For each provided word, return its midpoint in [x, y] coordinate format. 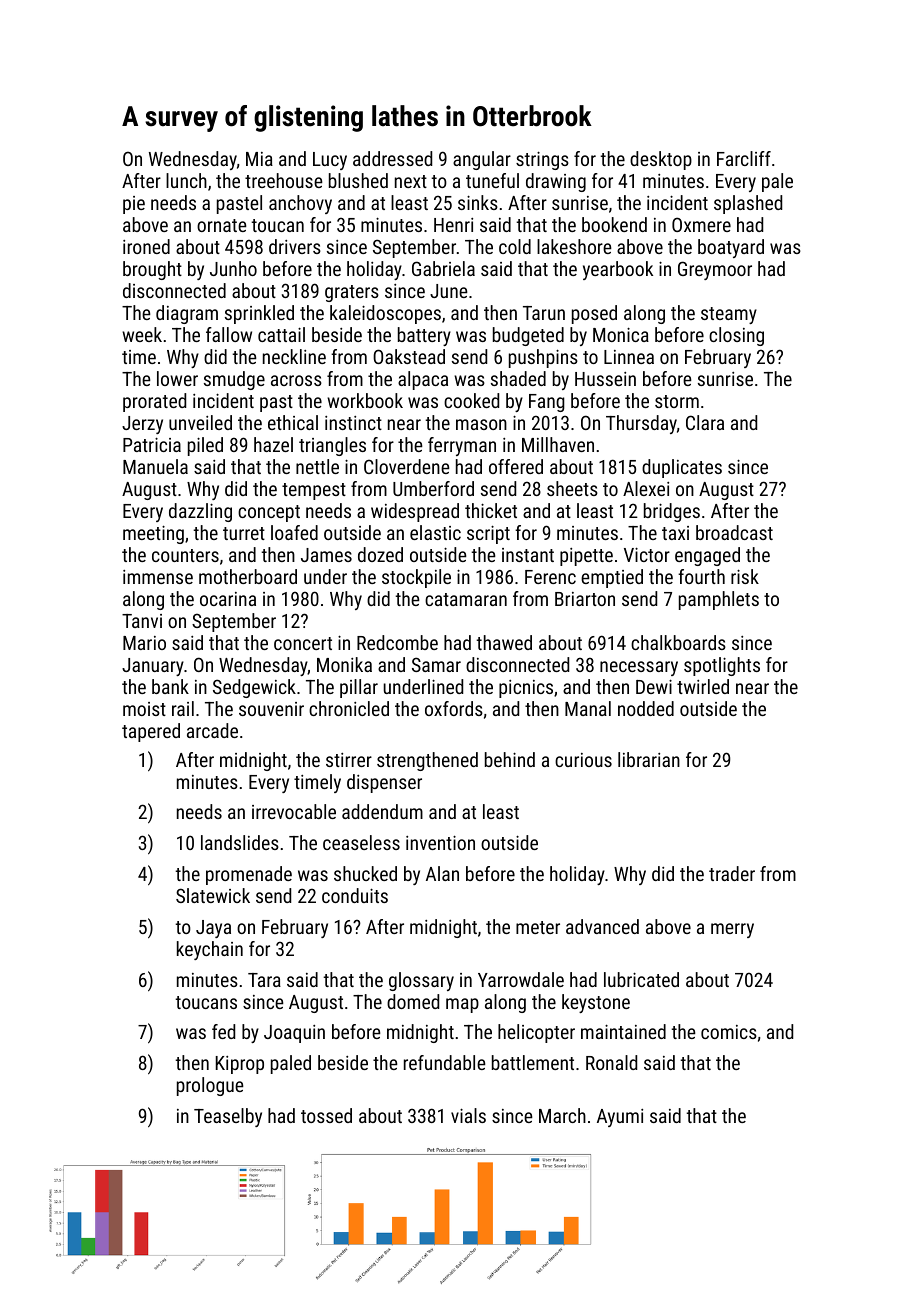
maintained [623, 1031]
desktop [661, 160]
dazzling [200, 512]
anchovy [300, 204]
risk [745, 576]
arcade [212, 730]
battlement [533, 1062]
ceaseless [361, 842]
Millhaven [558, 444]
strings [542, 160]
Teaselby [228, 1117]
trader [732, 873]
